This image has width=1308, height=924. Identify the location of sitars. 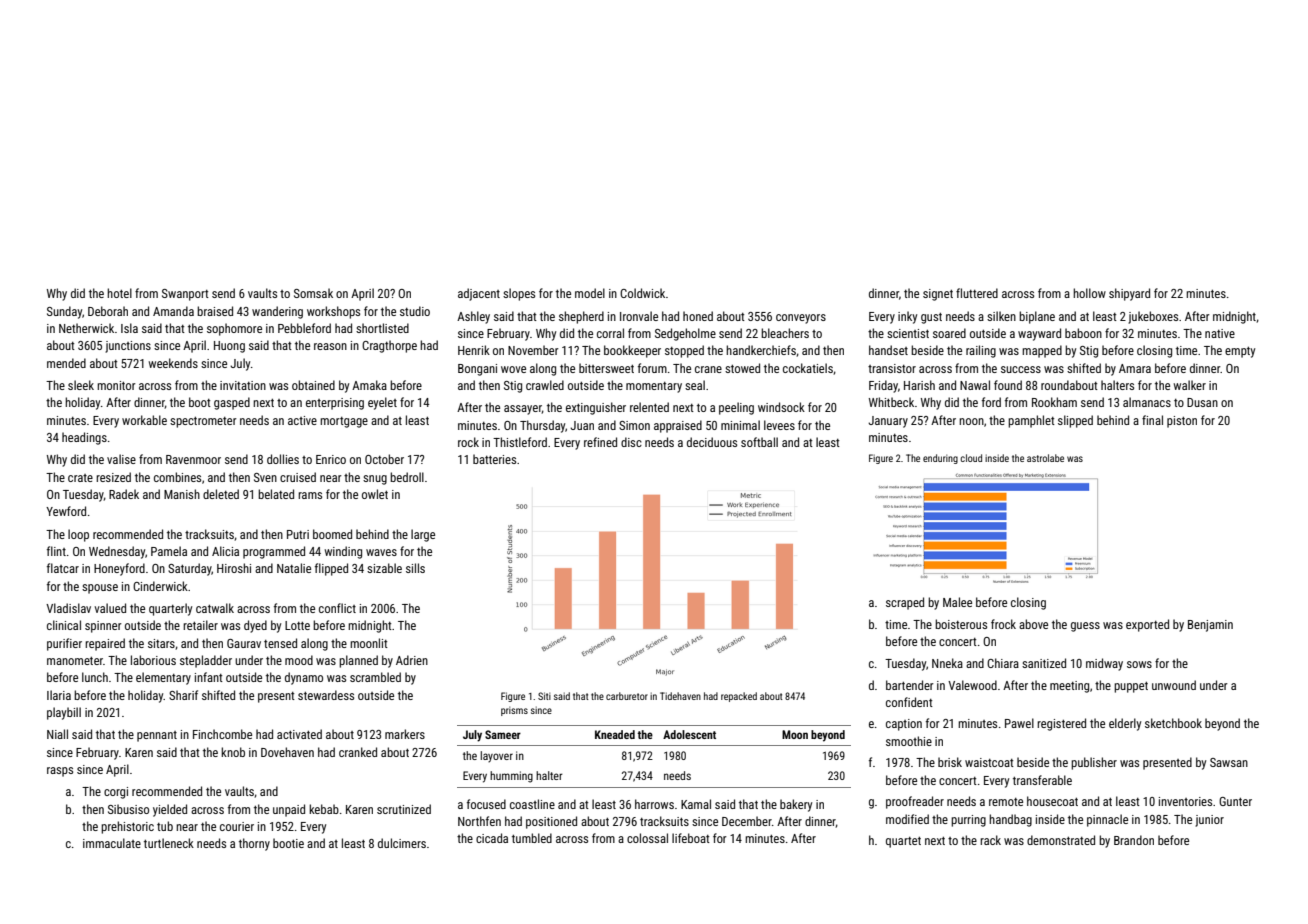
(161, 643).
